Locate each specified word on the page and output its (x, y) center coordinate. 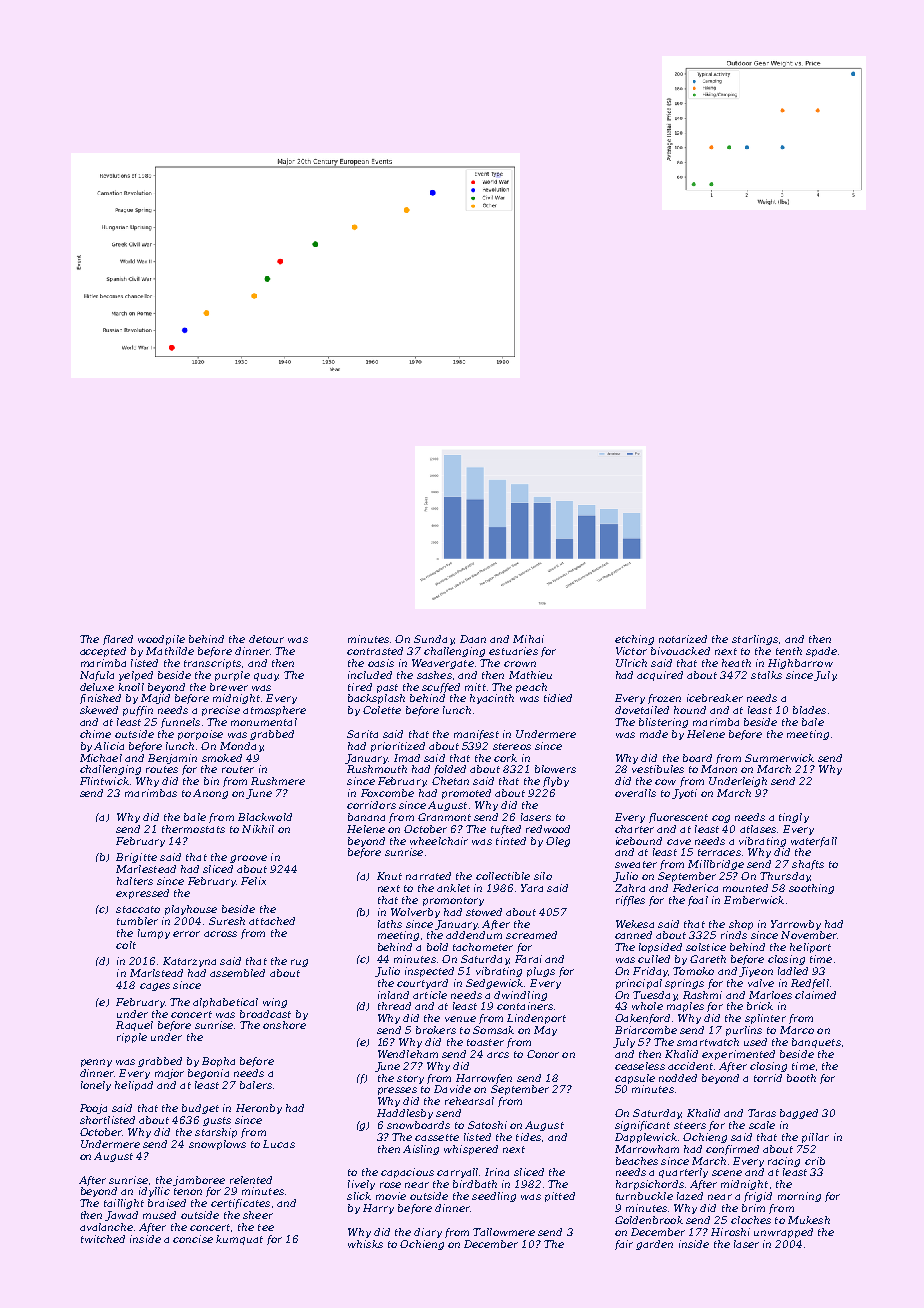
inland (393, 995)
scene (727, 1173)
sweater (636, 864)
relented (251, 1180)
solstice (706, 947)
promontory (453, 901)
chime (95, 734)
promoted (466, 794)
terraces (719, 852)
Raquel (134, 1026)
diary (428, 1233)
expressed (142, 894)
